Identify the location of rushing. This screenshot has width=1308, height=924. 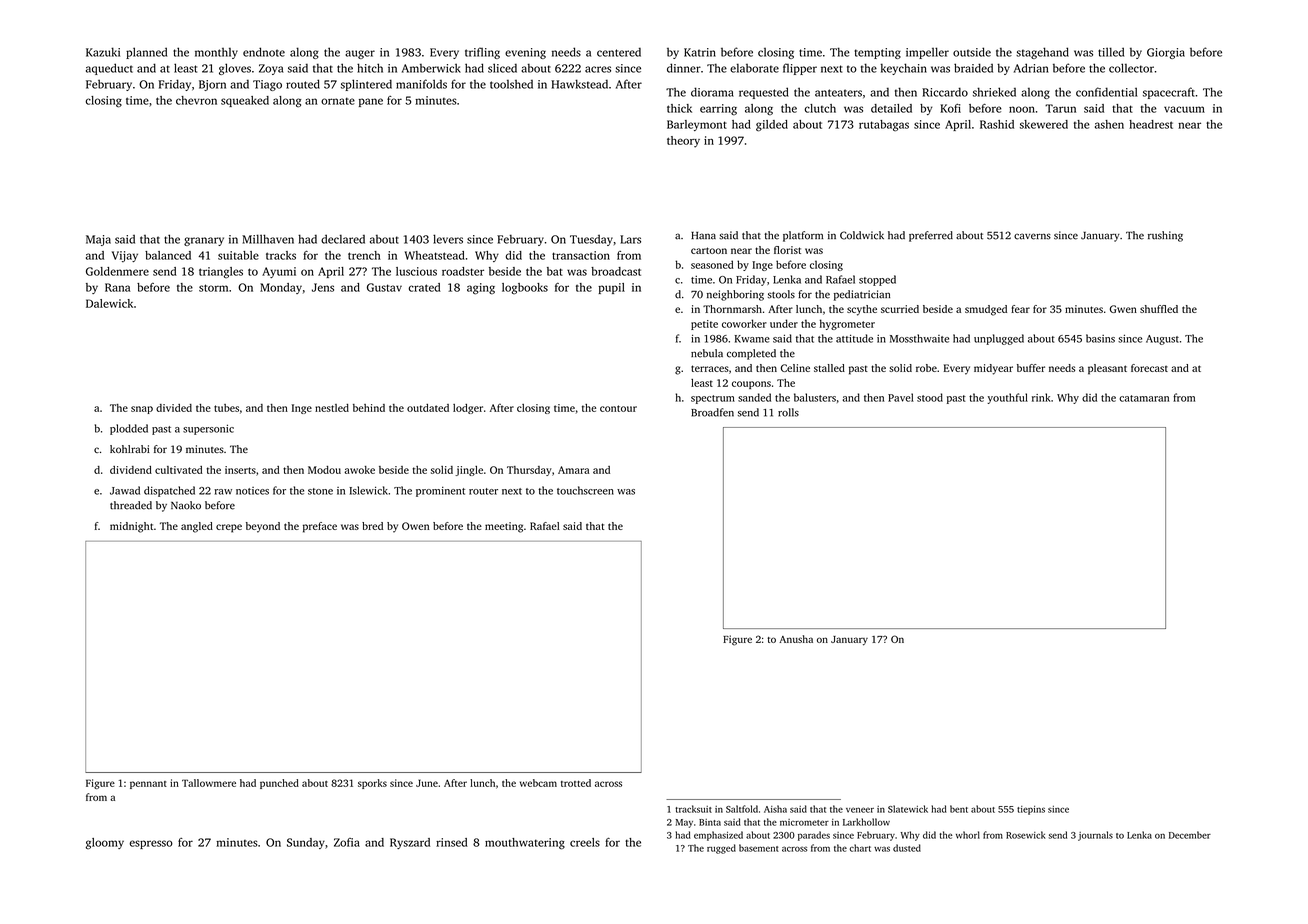
(1165, 236).
